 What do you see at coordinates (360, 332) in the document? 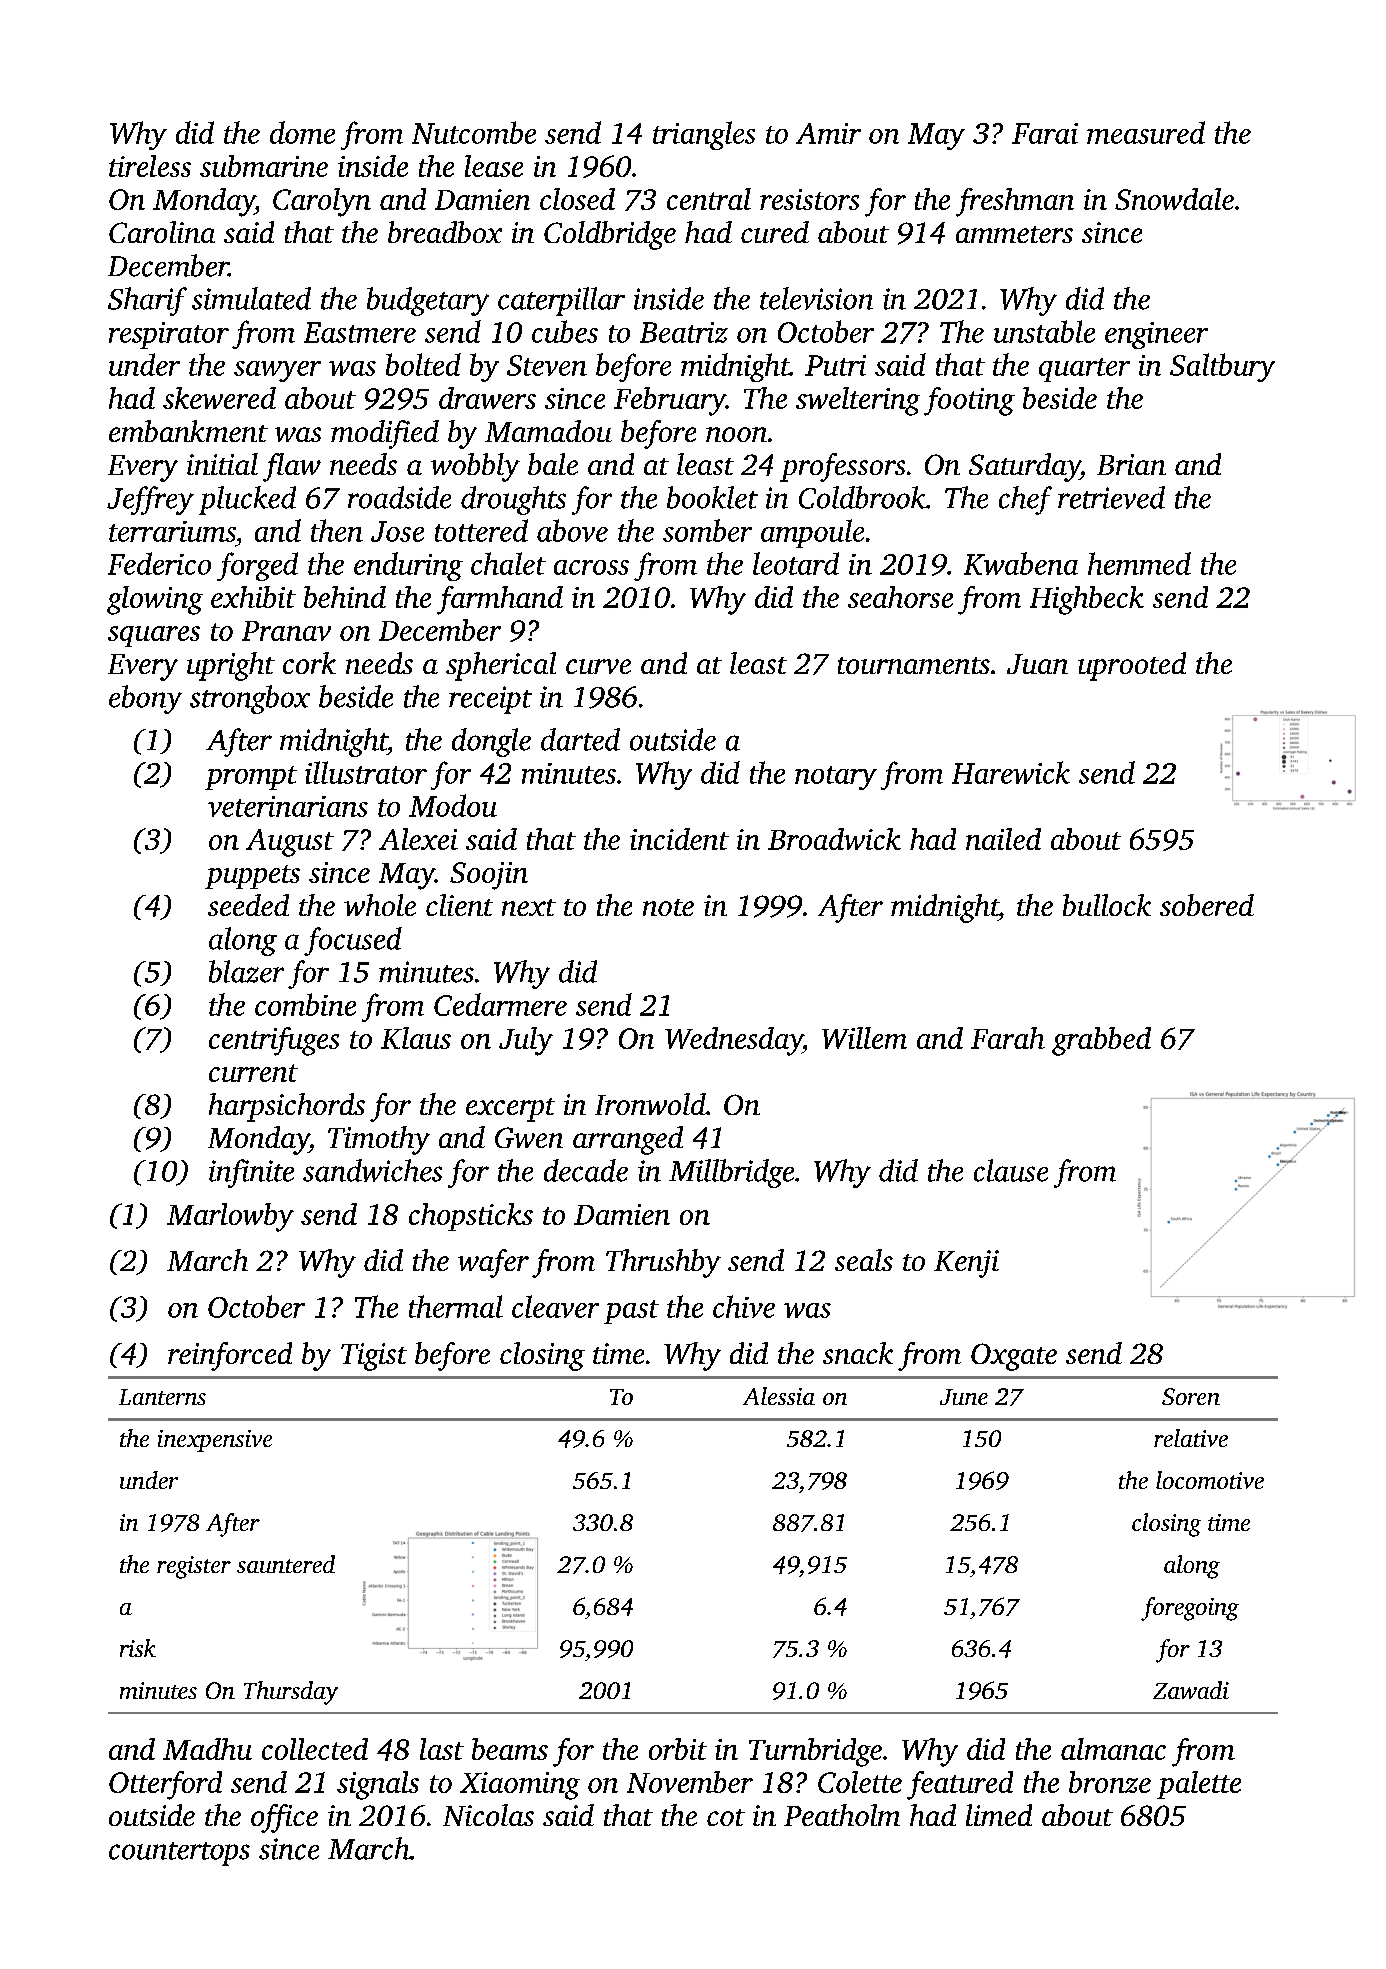
I see `Eastmere` at bounding box center [360, 332].
